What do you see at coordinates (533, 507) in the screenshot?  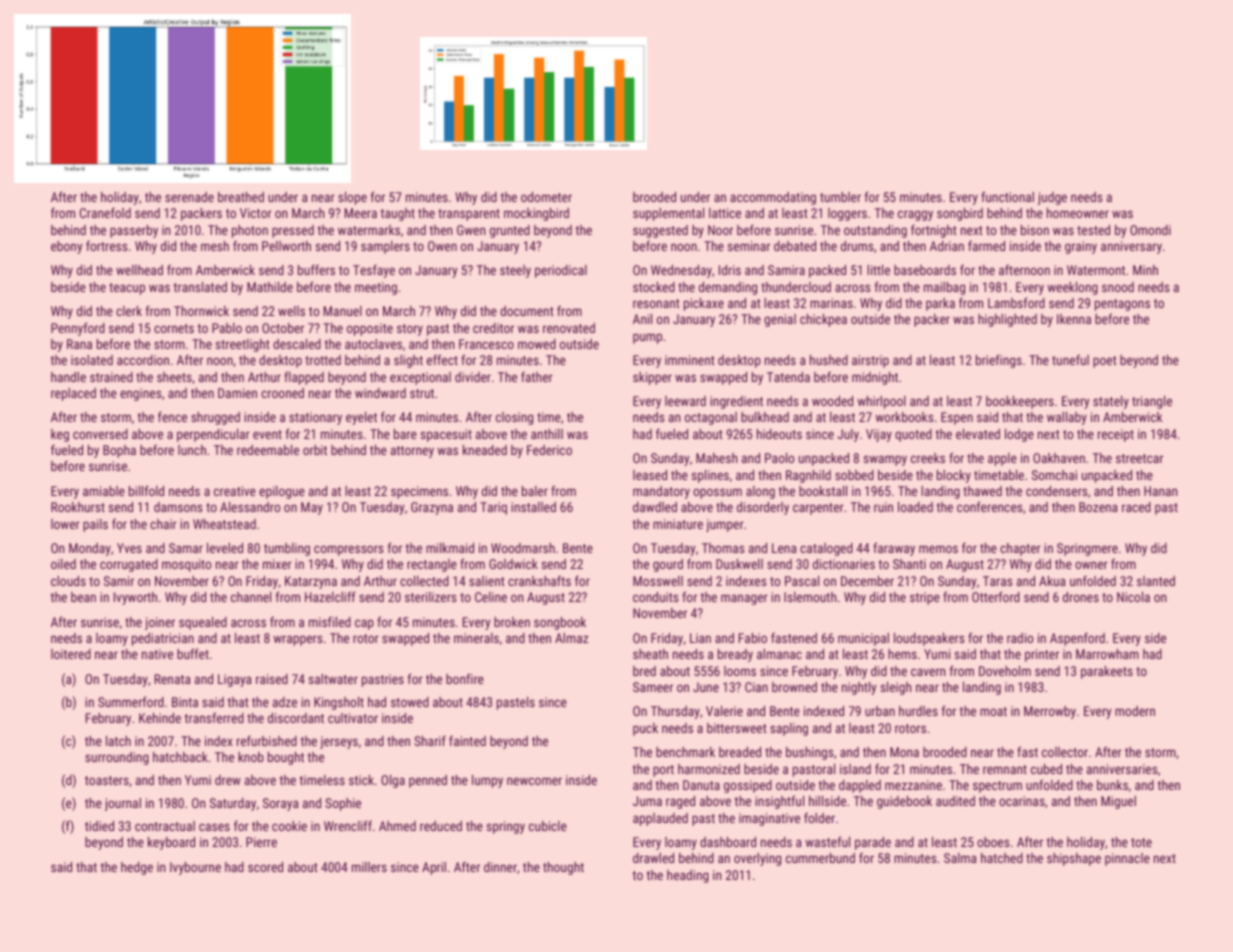 I see `installed` at bounding box center [533, 507].
